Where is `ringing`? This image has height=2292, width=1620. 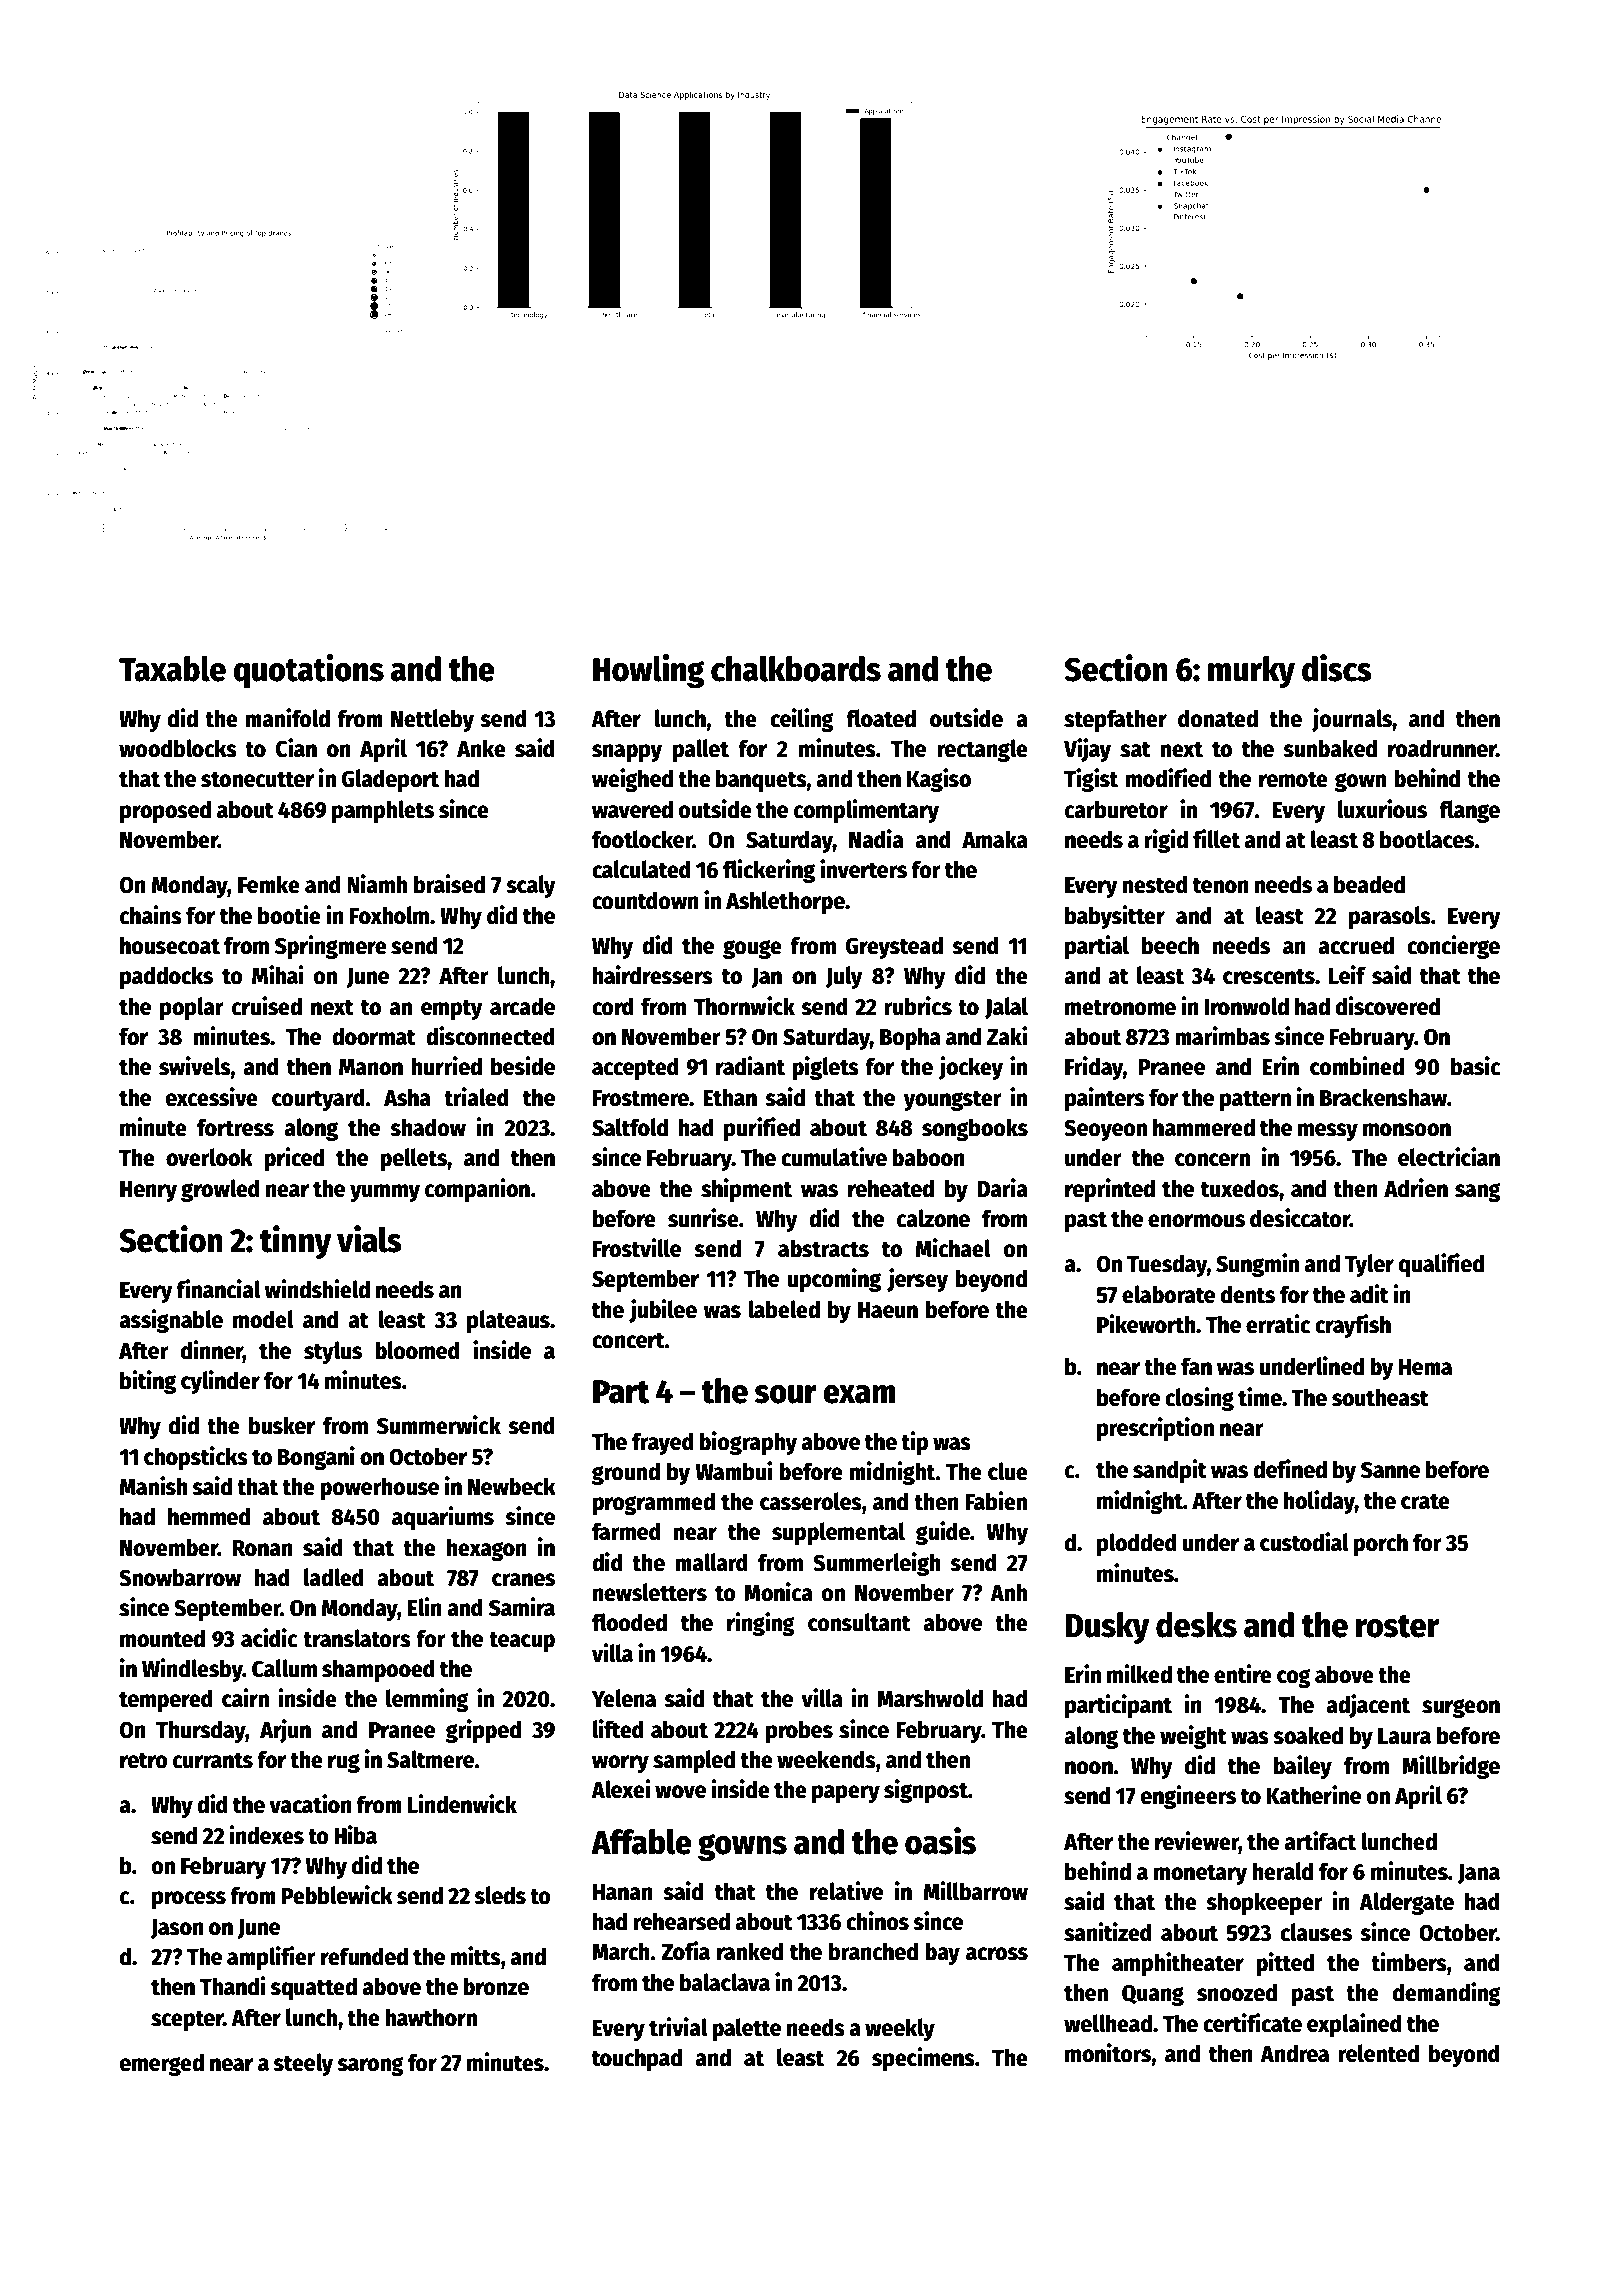 ringing is located at coordinates (761, 1624).
